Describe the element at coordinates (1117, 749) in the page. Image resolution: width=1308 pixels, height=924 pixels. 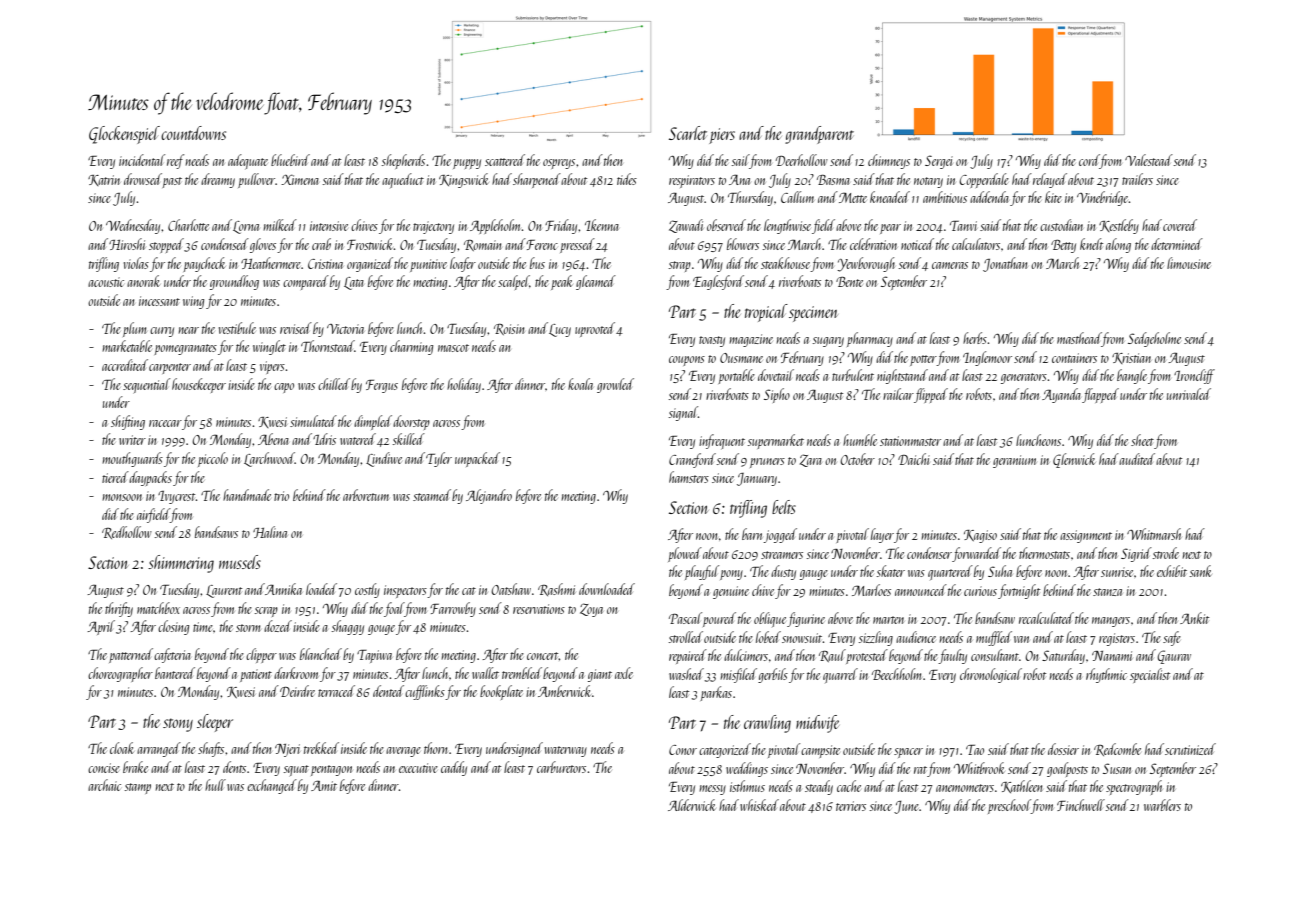
I see `Redcombe` at that location.
